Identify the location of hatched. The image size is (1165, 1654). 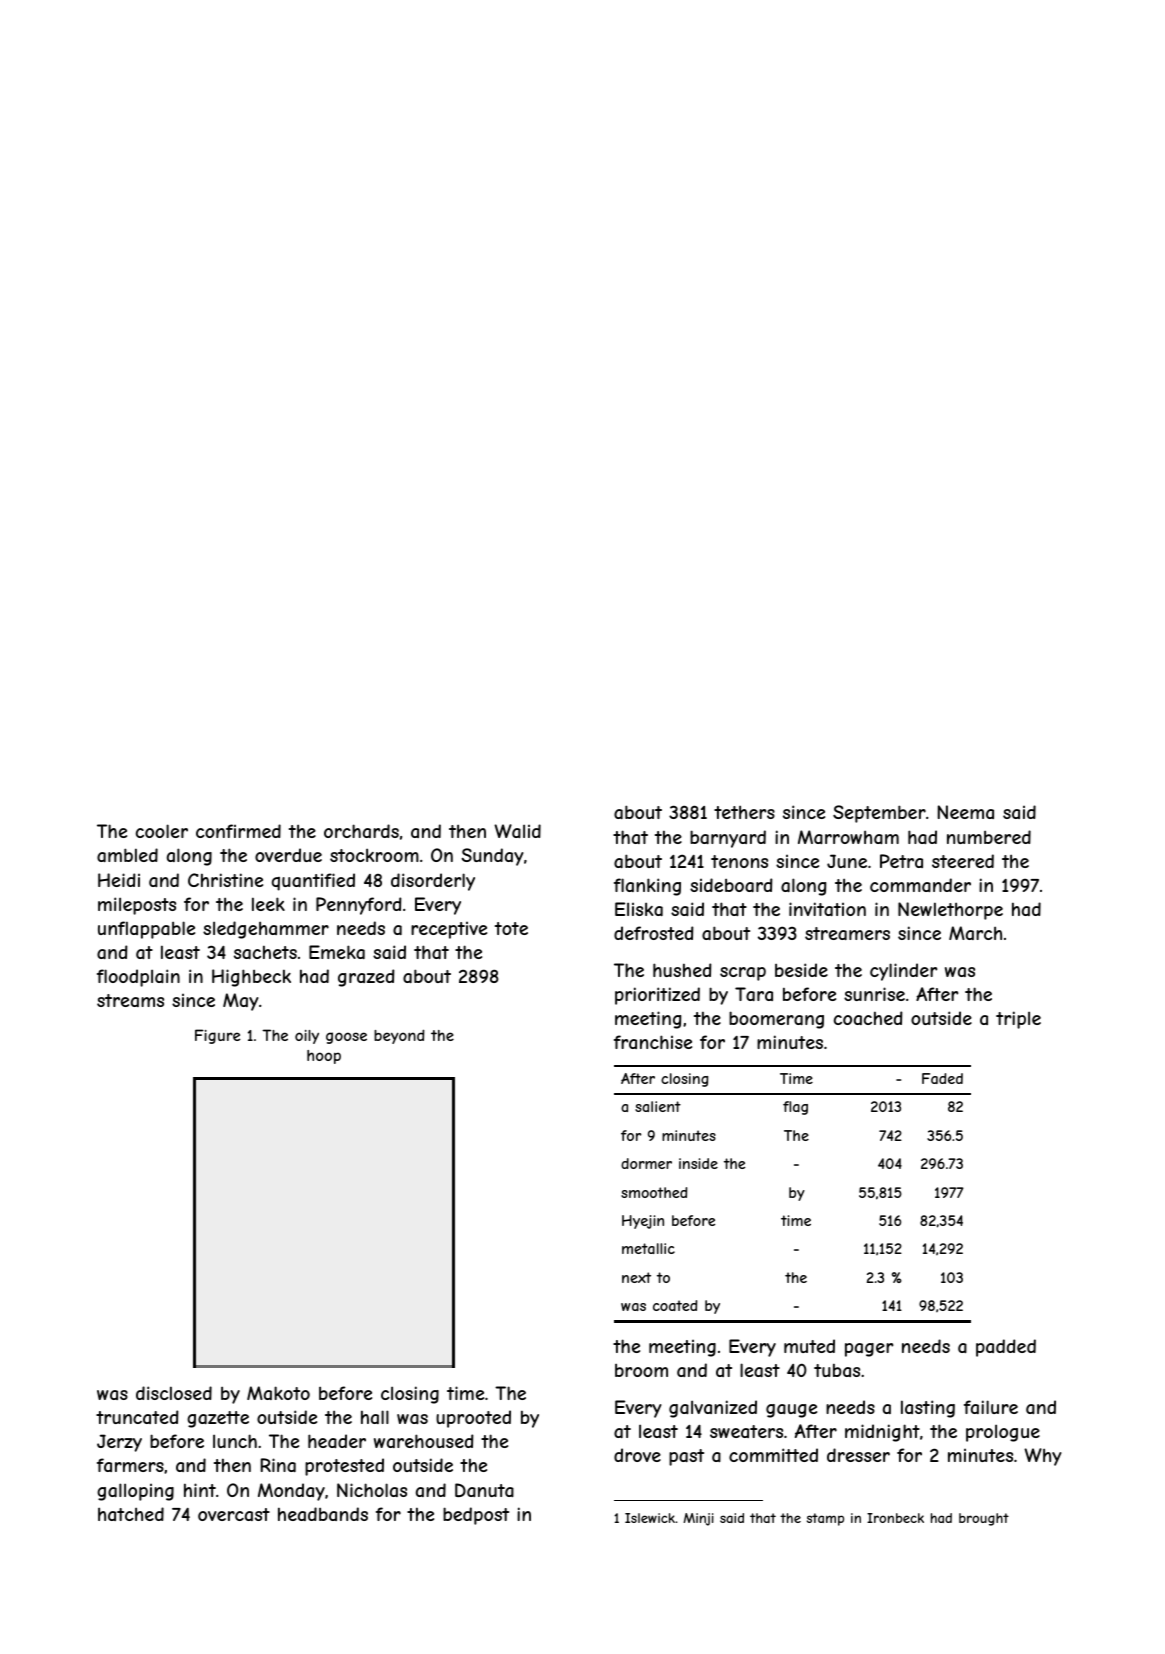
(131, 1514).
